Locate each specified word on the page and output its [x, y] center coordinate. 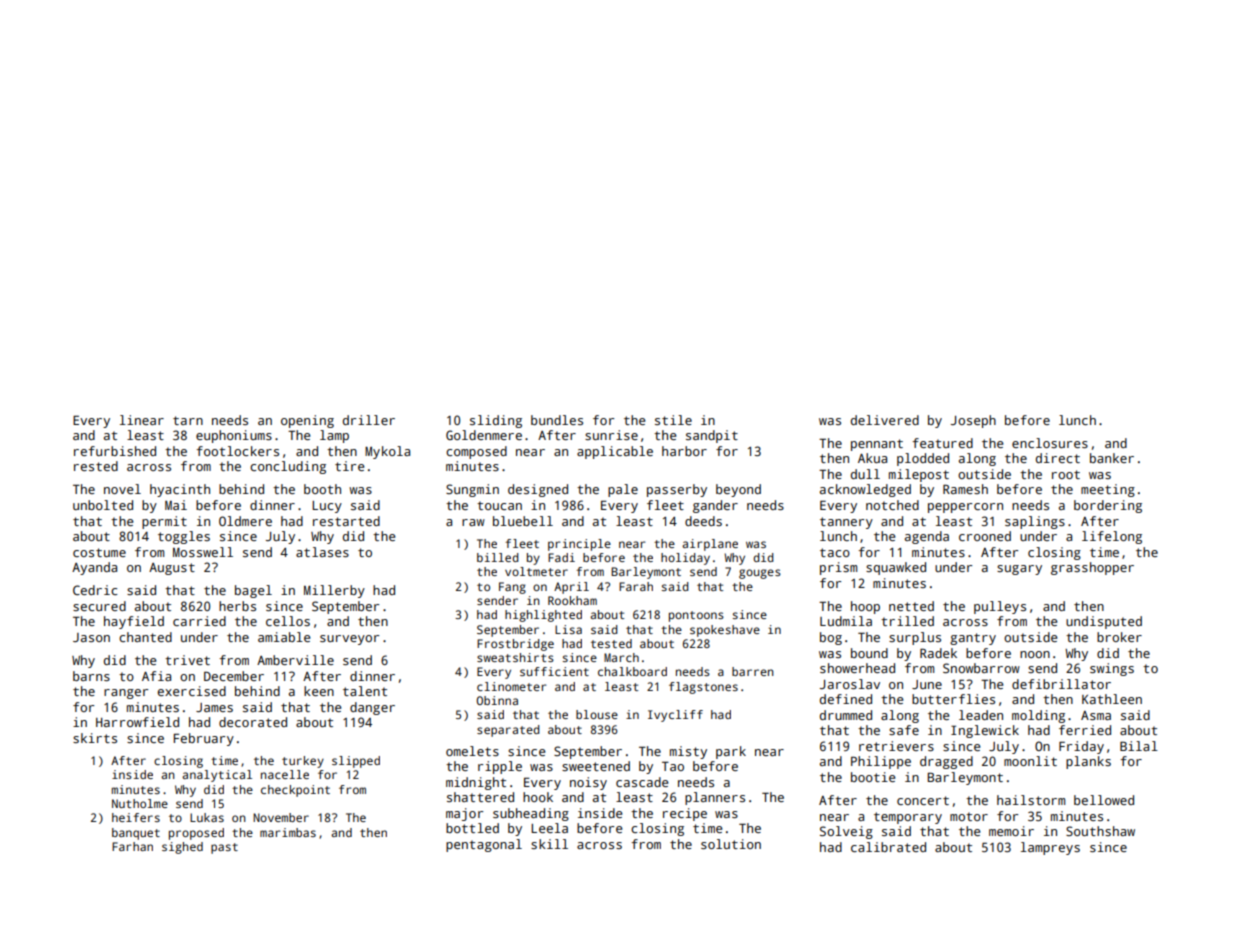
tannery [846, 523]
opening [307, 421]
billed [498, 557]
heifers [136, 817]
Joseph [973, 421]
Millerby [334, 591]
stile [673, 420]
